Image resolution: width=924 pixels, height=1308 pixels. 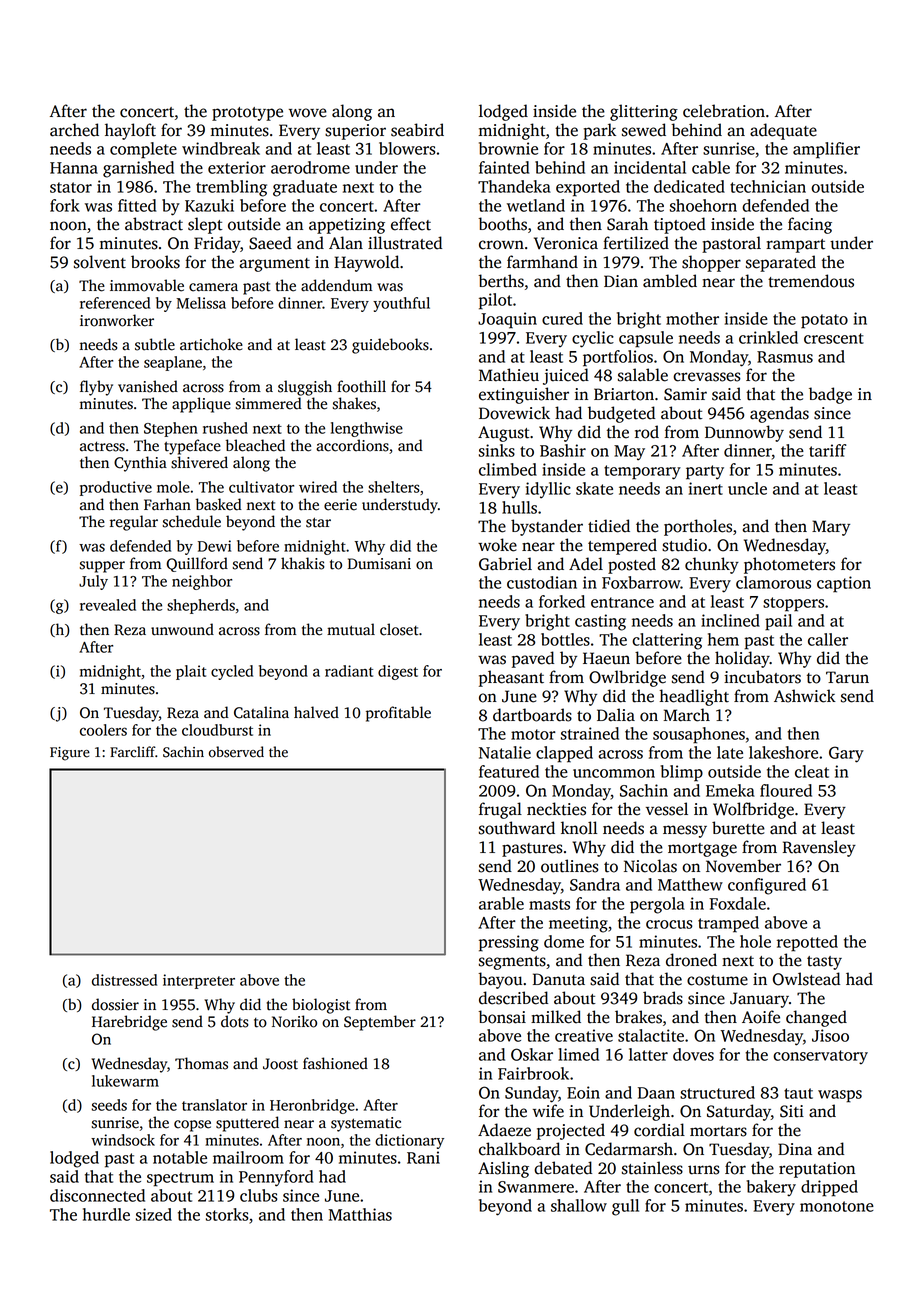 What do you see at coordinates (321, 1006) in the screenshot?
I see `biologist` at bounding box center [321, 1006].
